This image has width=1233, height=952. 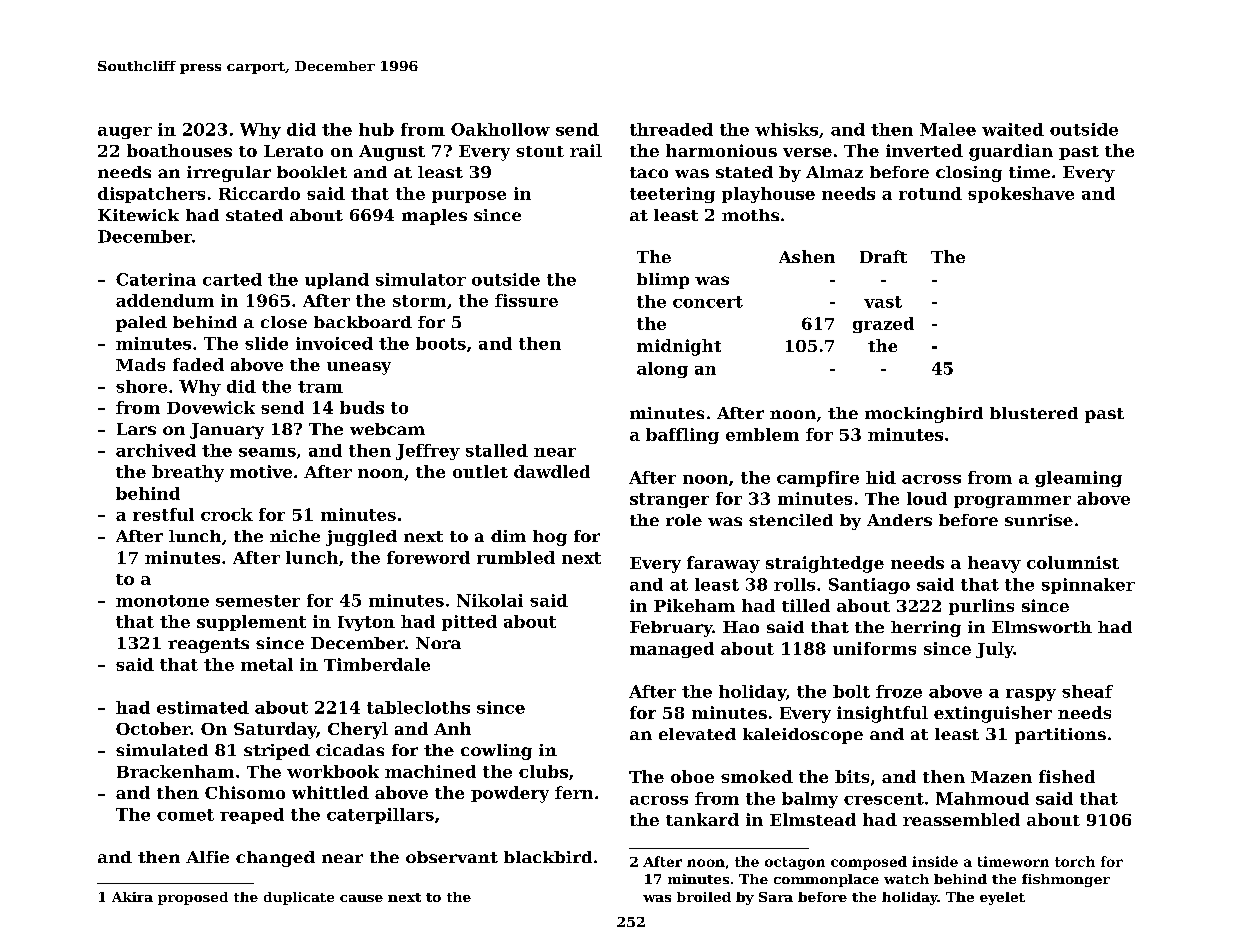 I want to click on auger, so click(x=125, y=133).
